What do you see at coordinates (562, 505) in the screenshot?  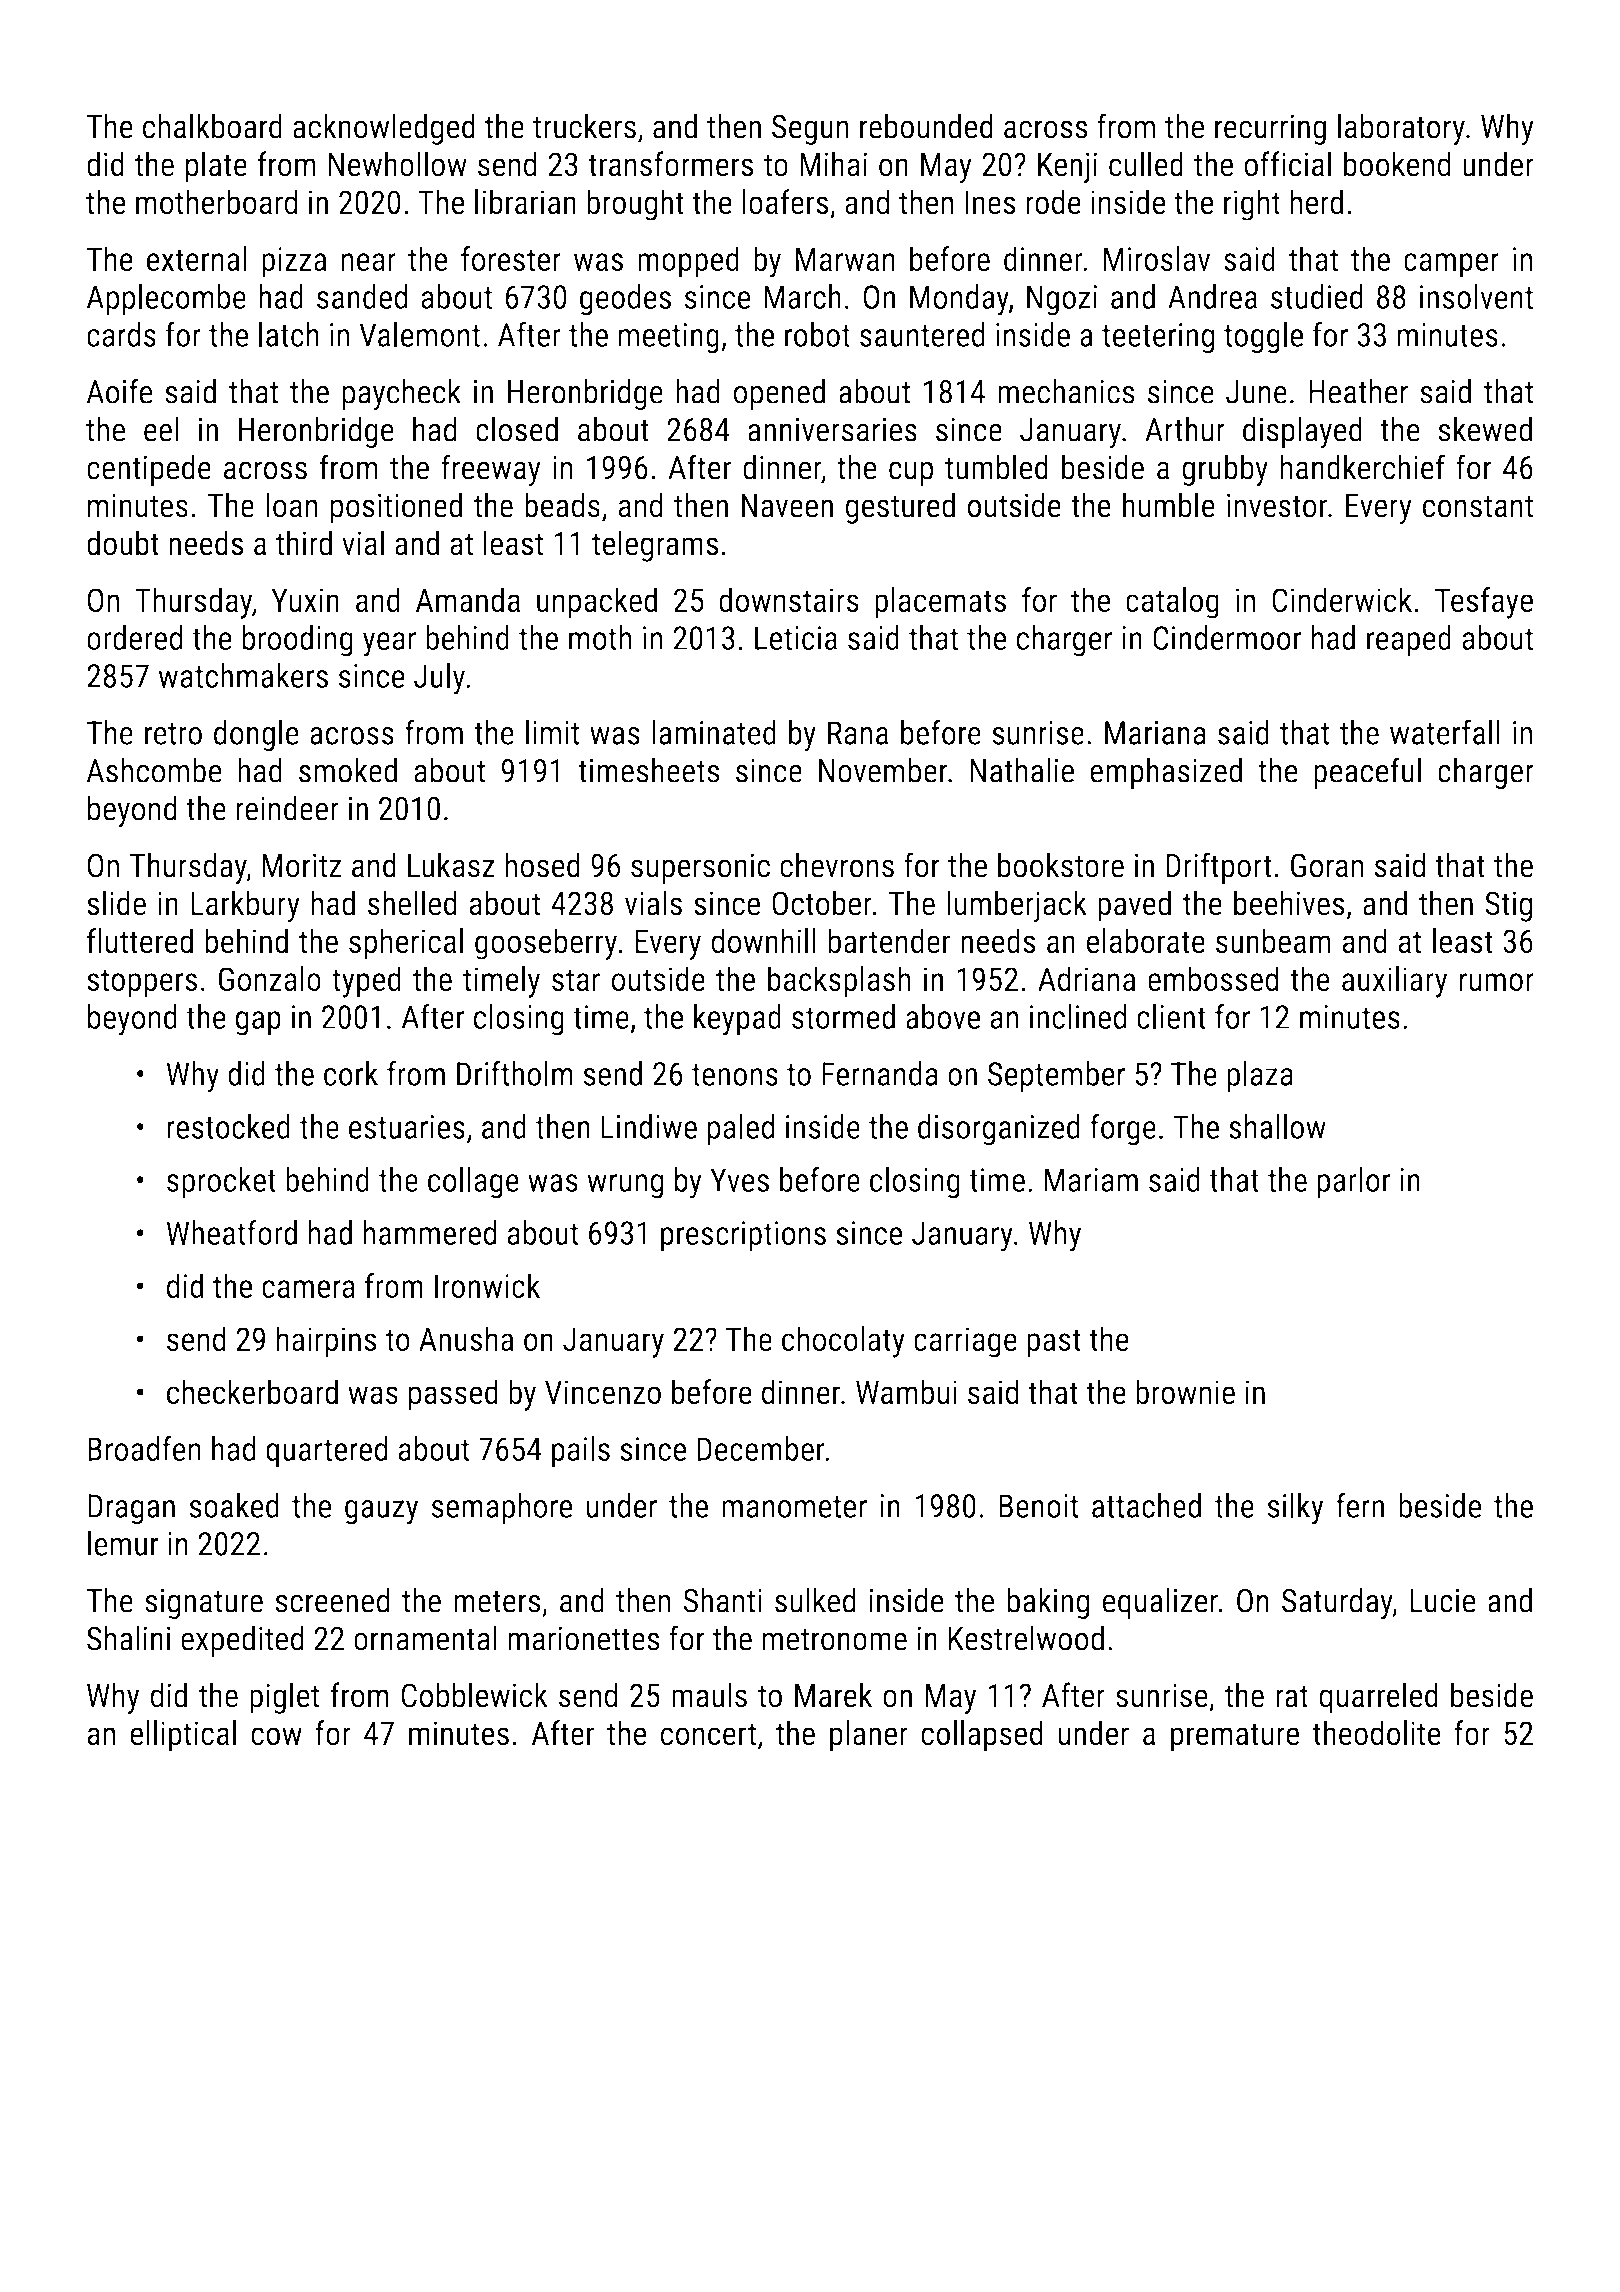 I see `beads` at bounding box center [562, 505].
